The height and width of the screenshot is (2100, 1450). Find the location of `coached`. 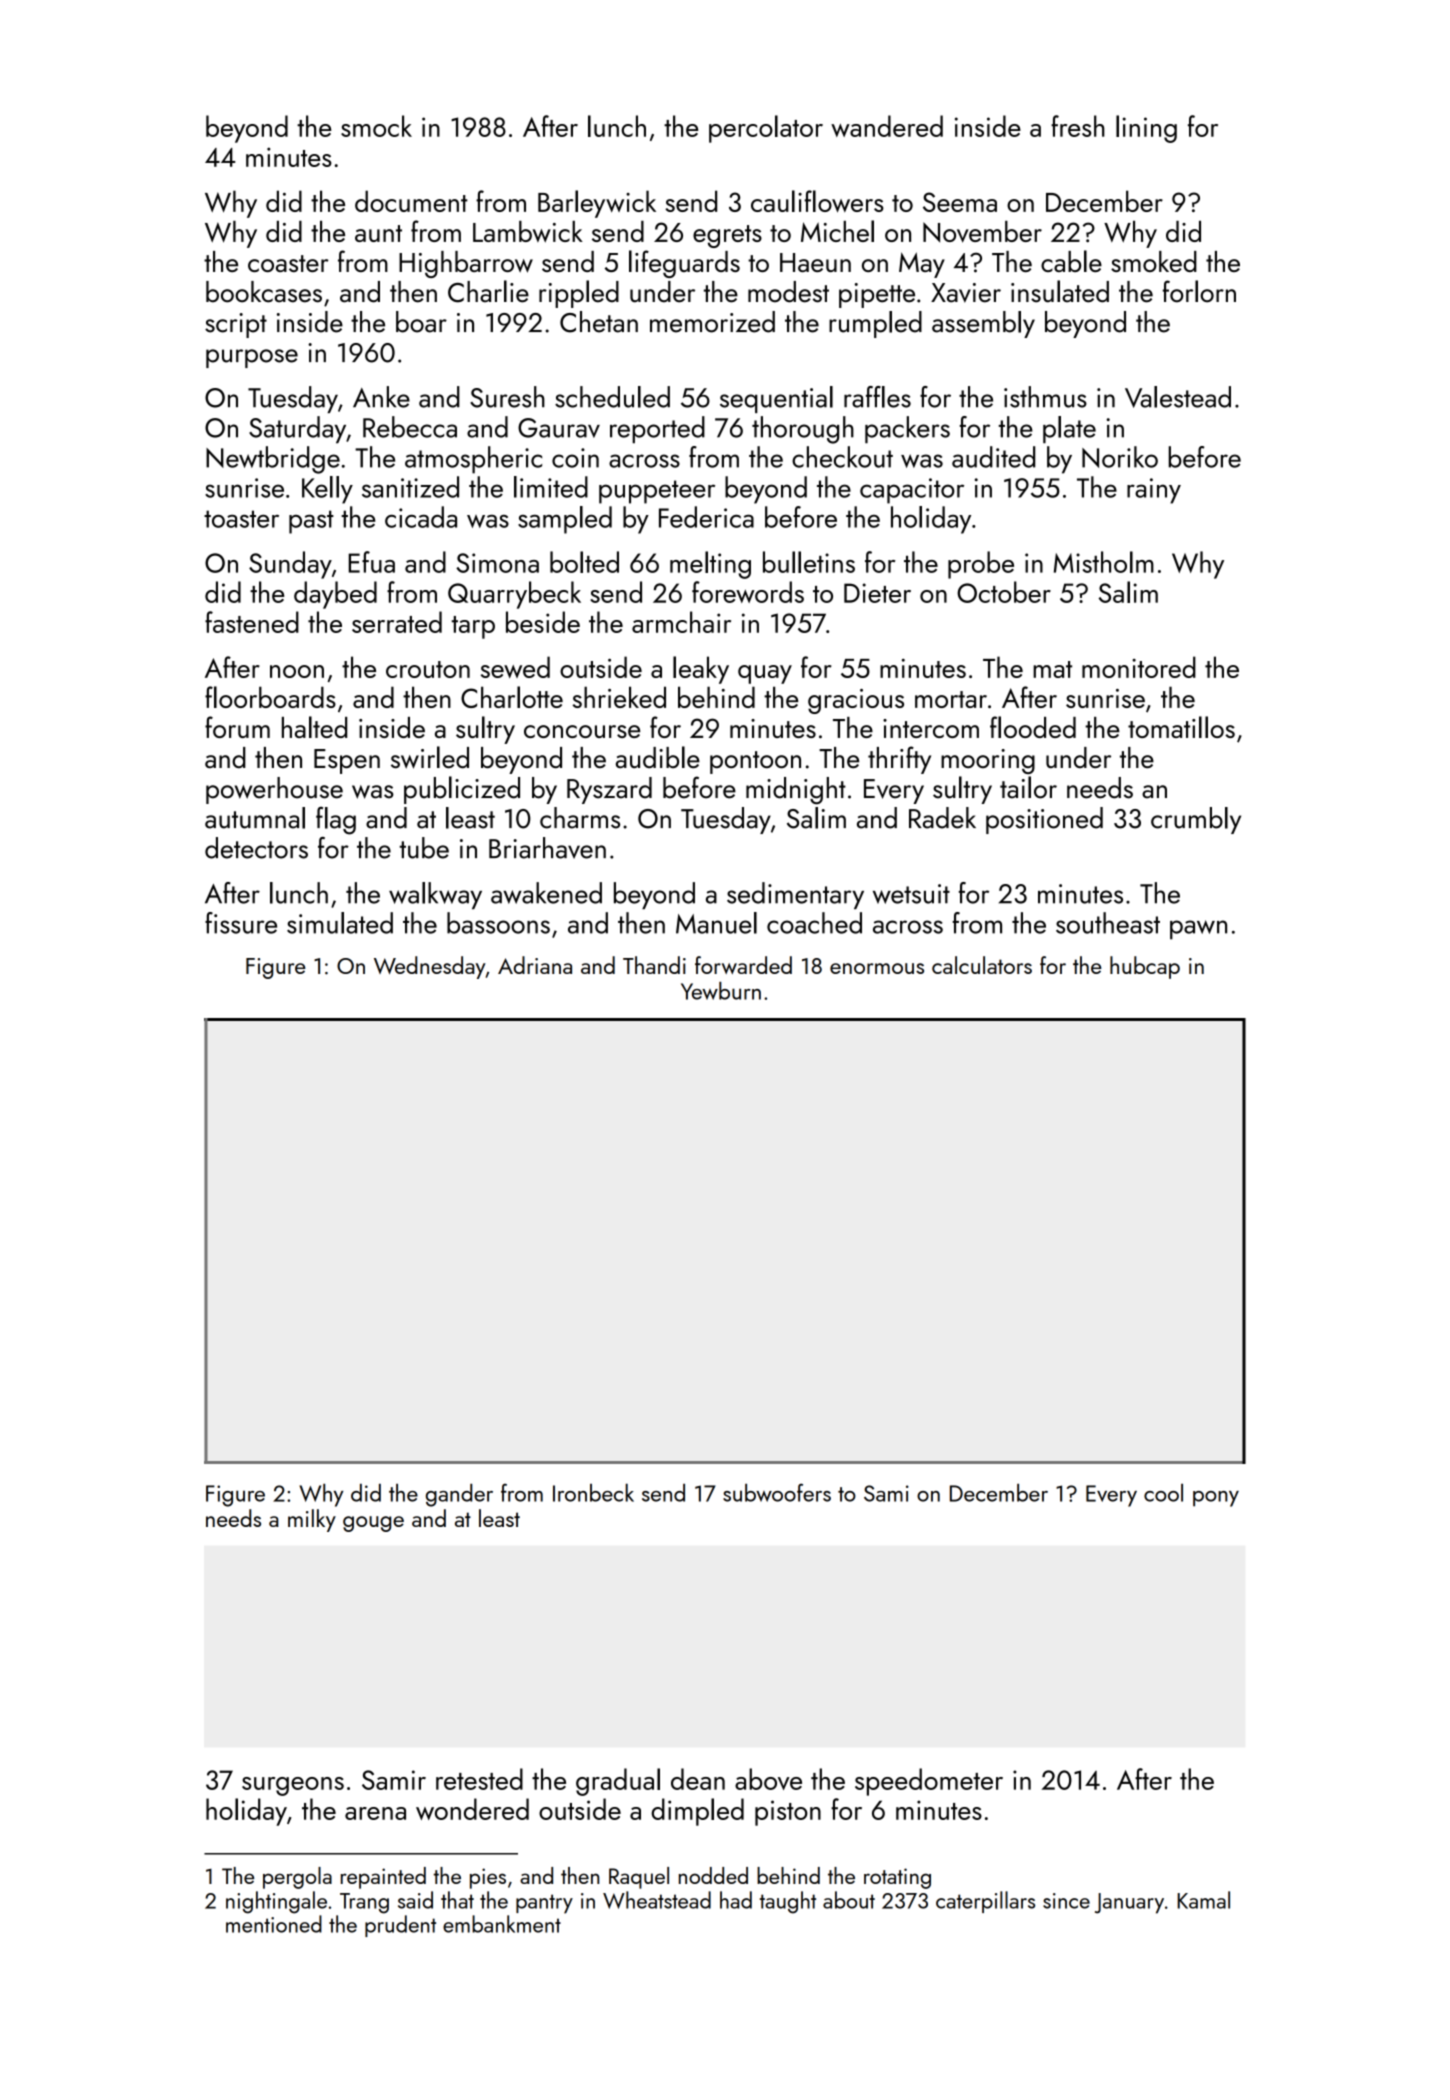

coached is located at coordinates (814, 923).
